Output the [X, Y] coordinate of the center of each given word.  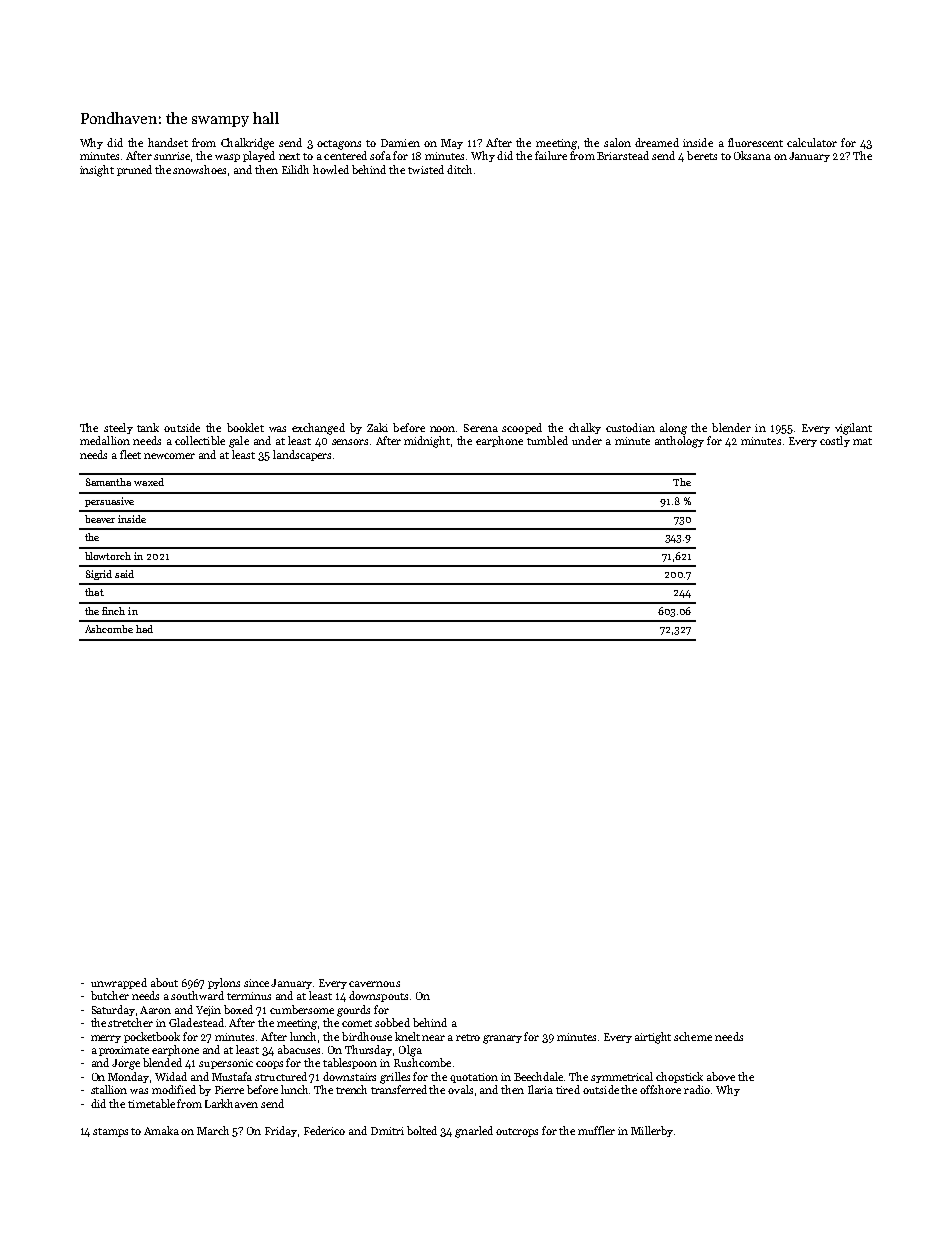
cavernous [374, 984]
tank [148, 427]
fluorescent [755, 142]
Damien [400, 143]
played [259, 156]
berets [702, 155]
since [256, 983]
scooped [522, 428]
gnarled [474, 1132]
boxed [238, 1009]
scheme [693, 1036]
